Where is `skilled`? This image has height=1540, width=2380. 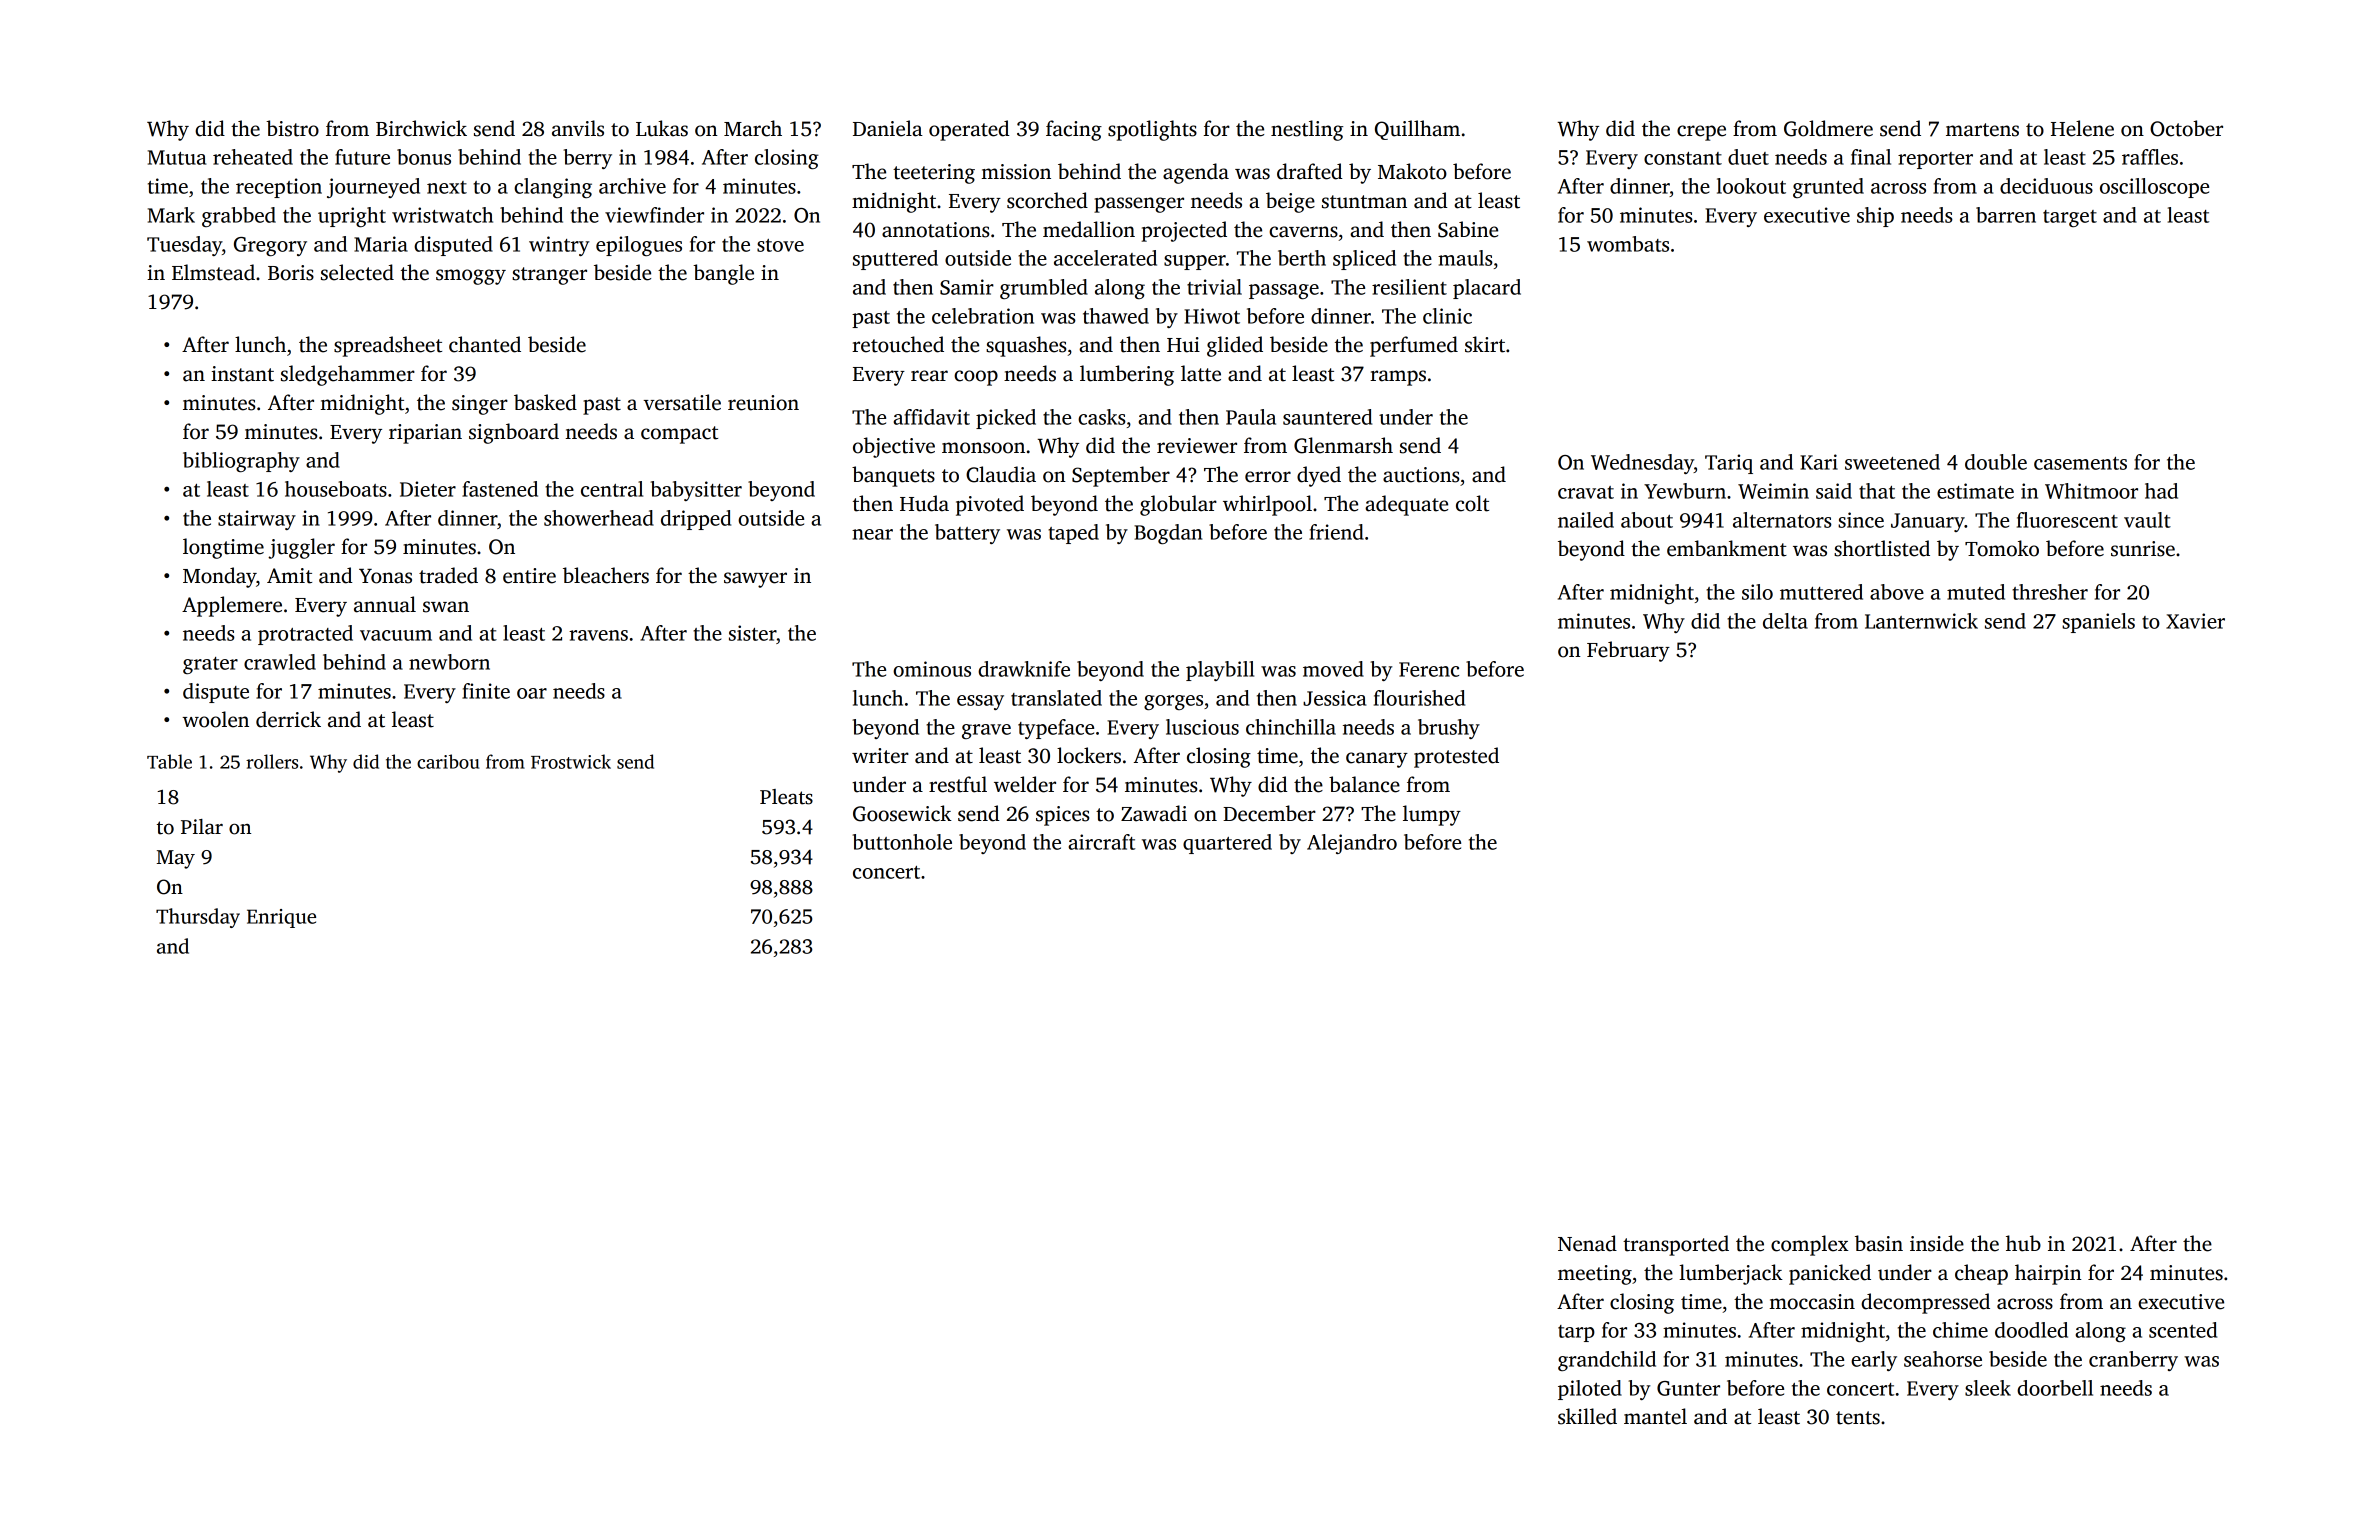 skilled is located at coordinates (1587, 1416).
